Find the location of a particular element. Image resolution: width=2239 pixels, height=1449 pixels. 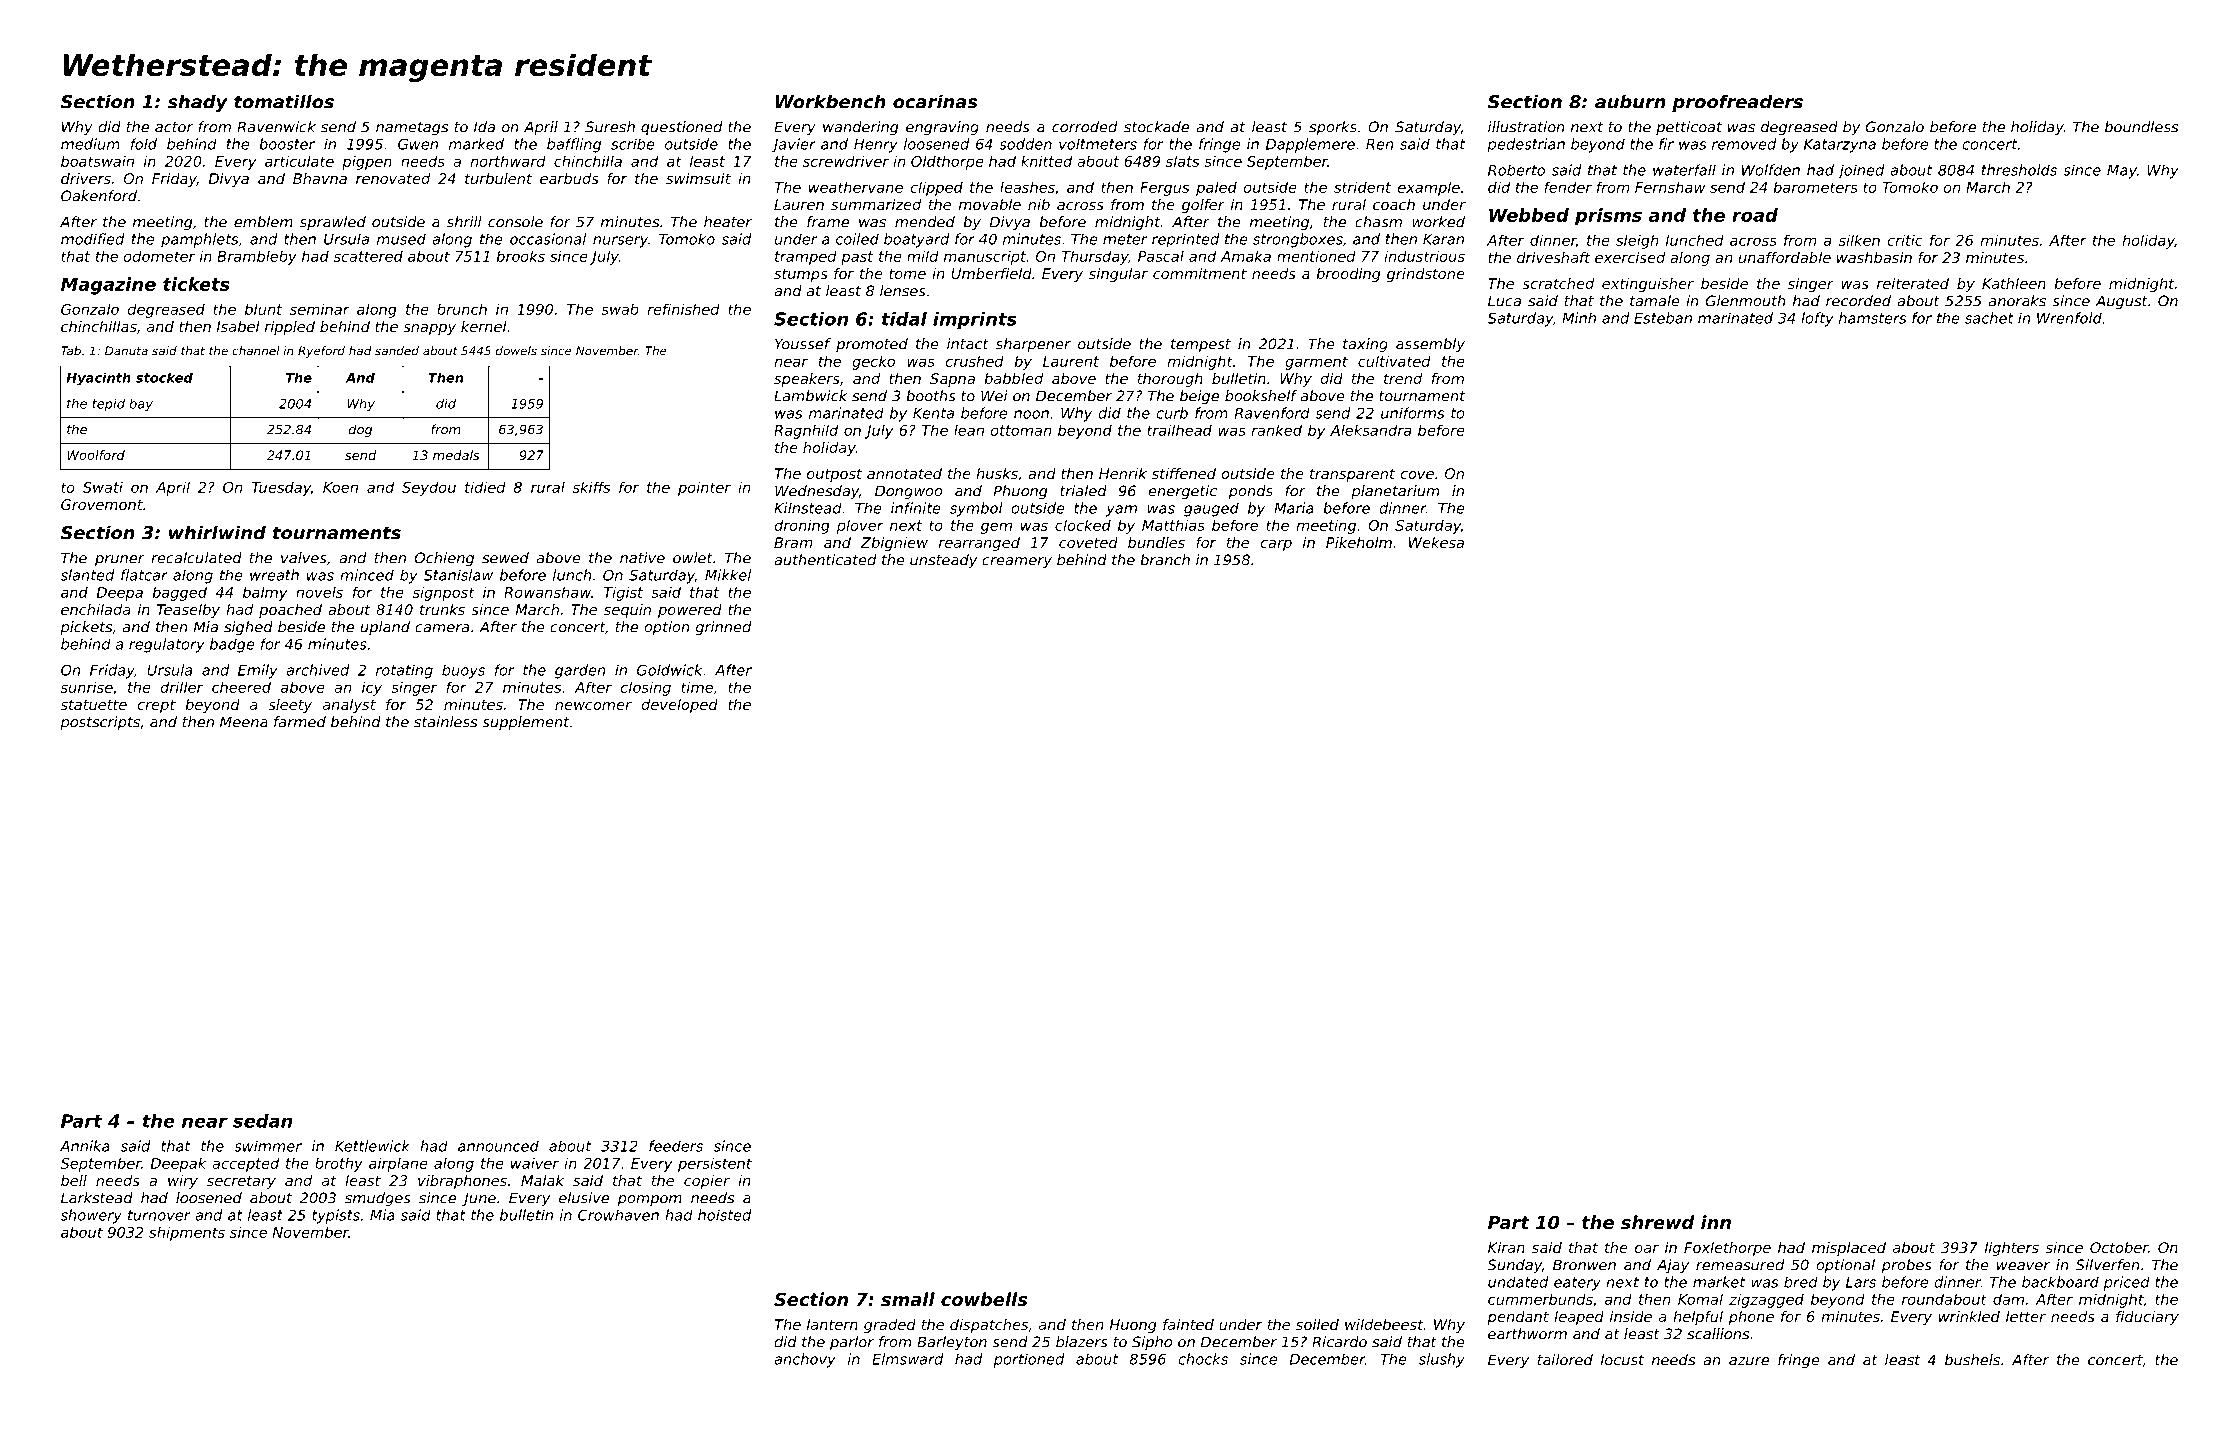

Wekesa is located at coordinates (1436, 542).
